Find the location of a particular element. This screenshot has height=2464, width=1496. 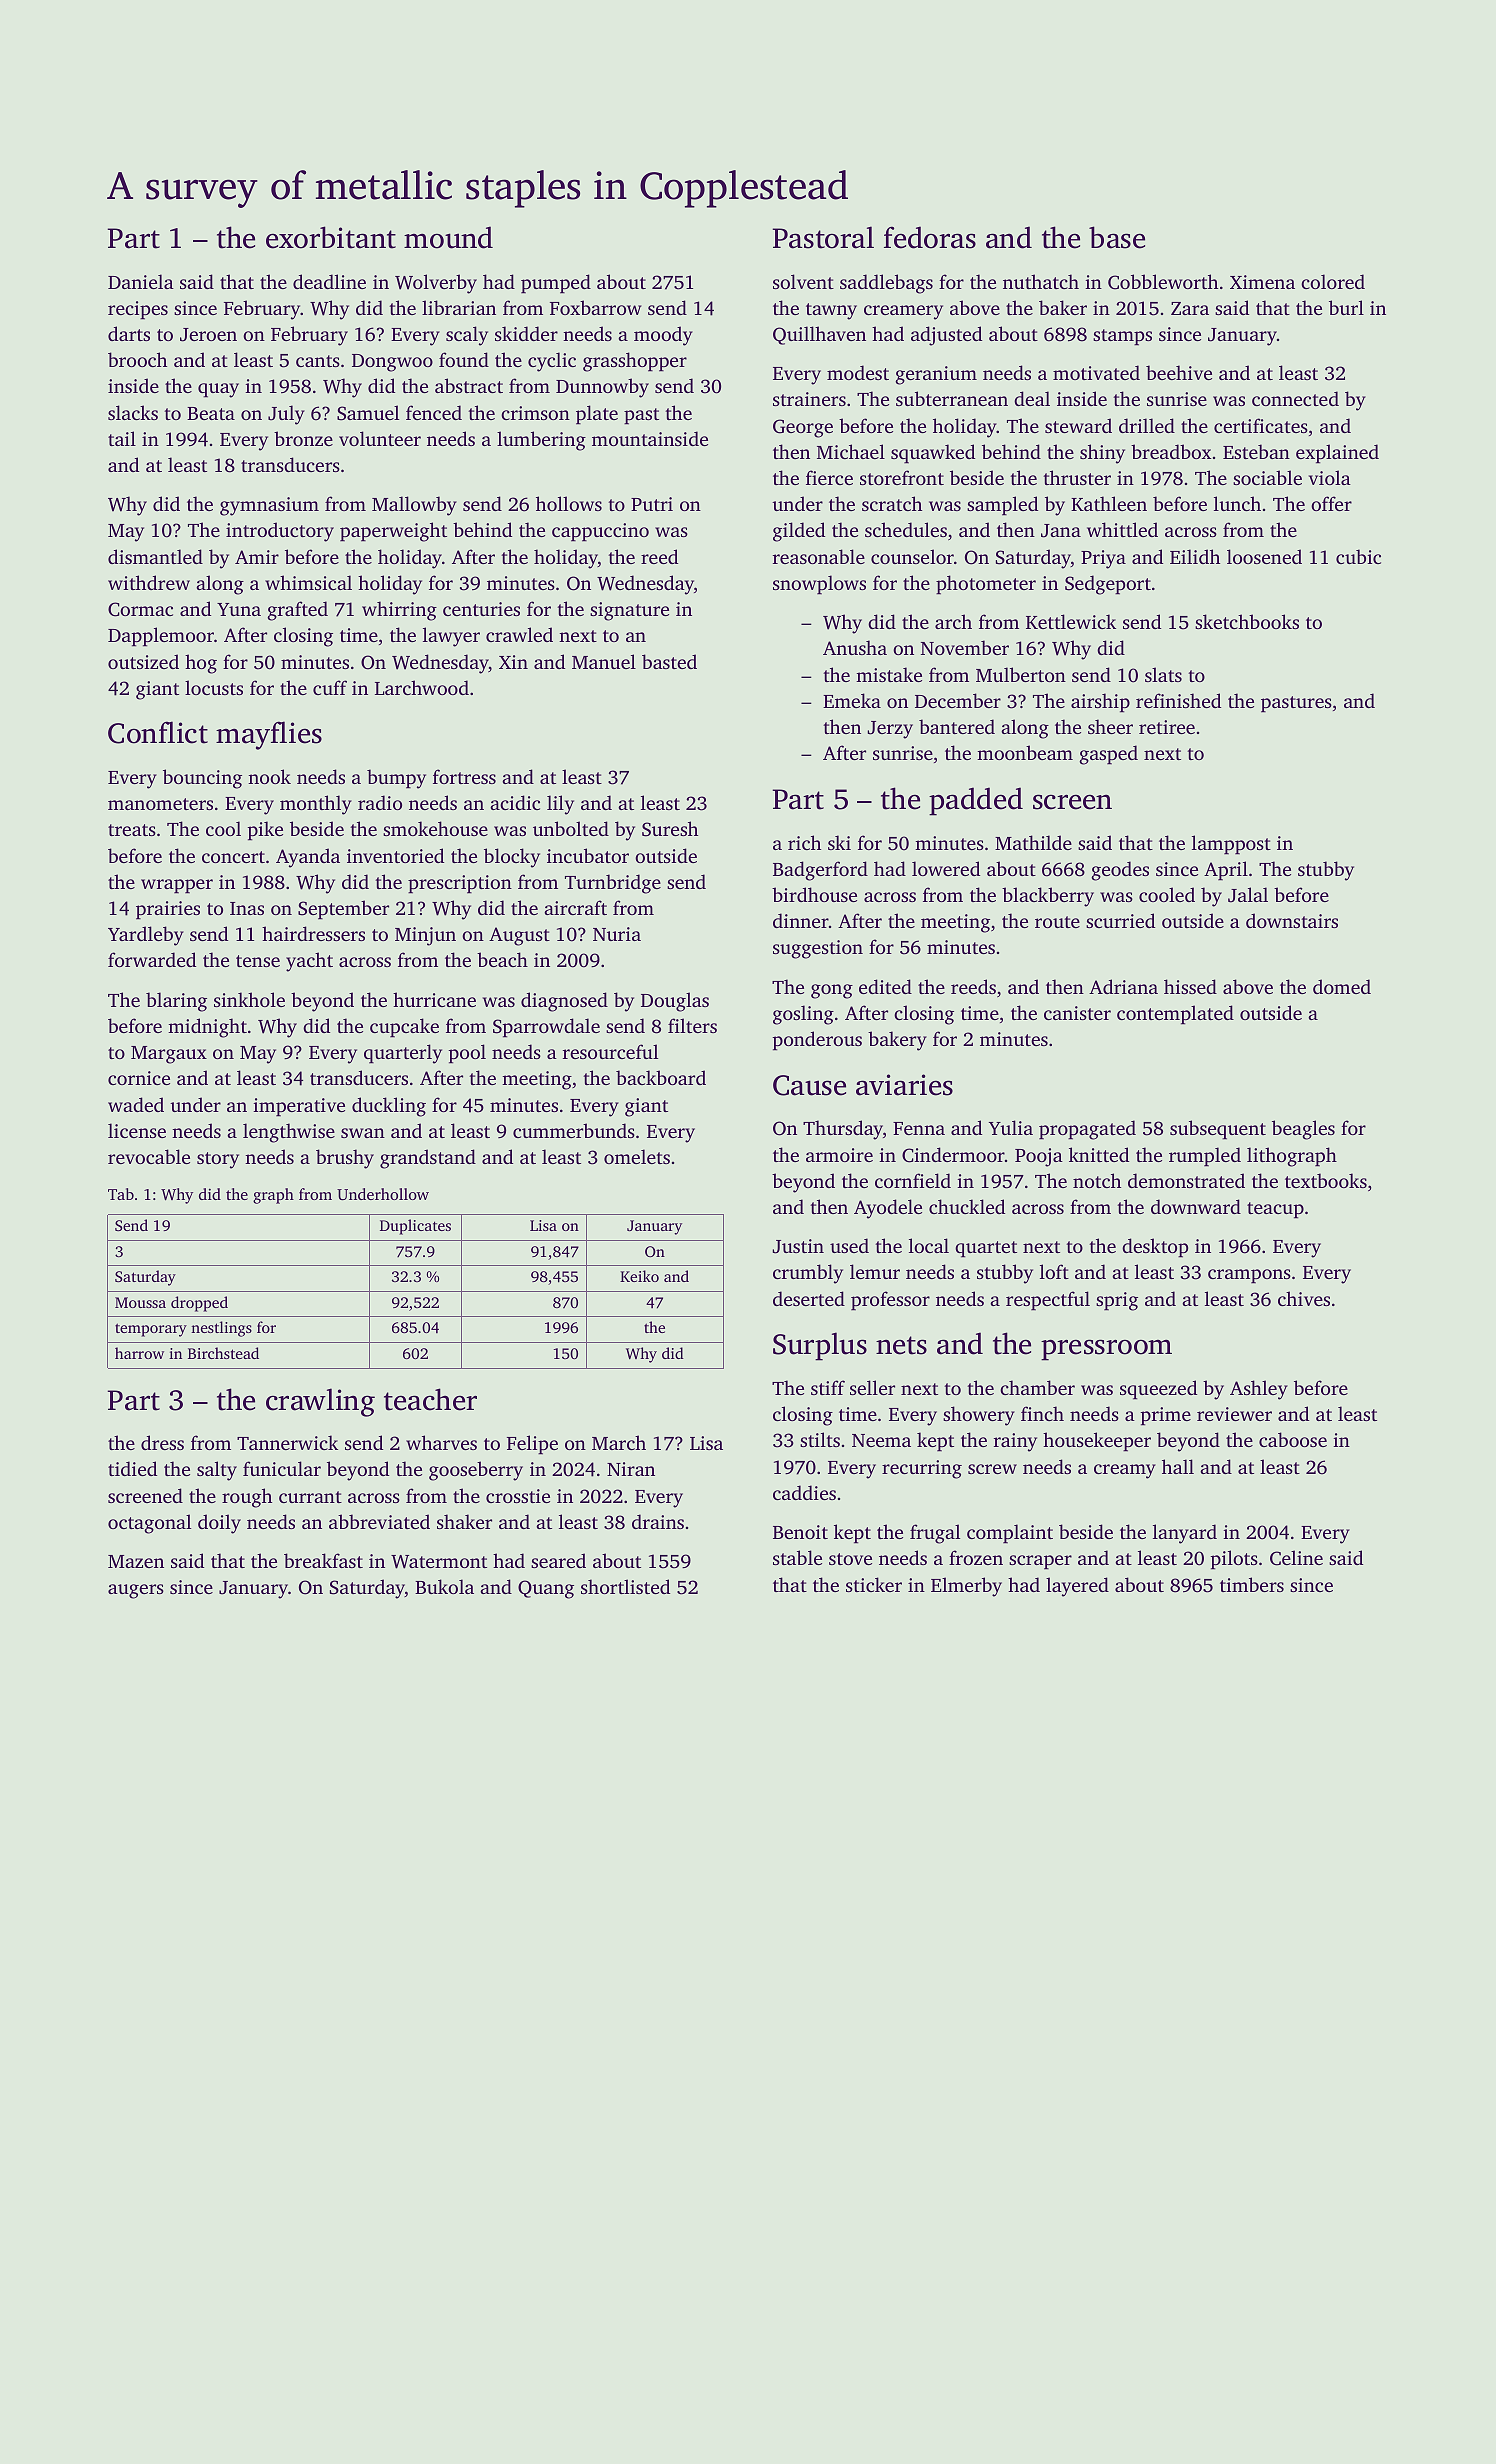

mound is located at coordinates (448, 237).
